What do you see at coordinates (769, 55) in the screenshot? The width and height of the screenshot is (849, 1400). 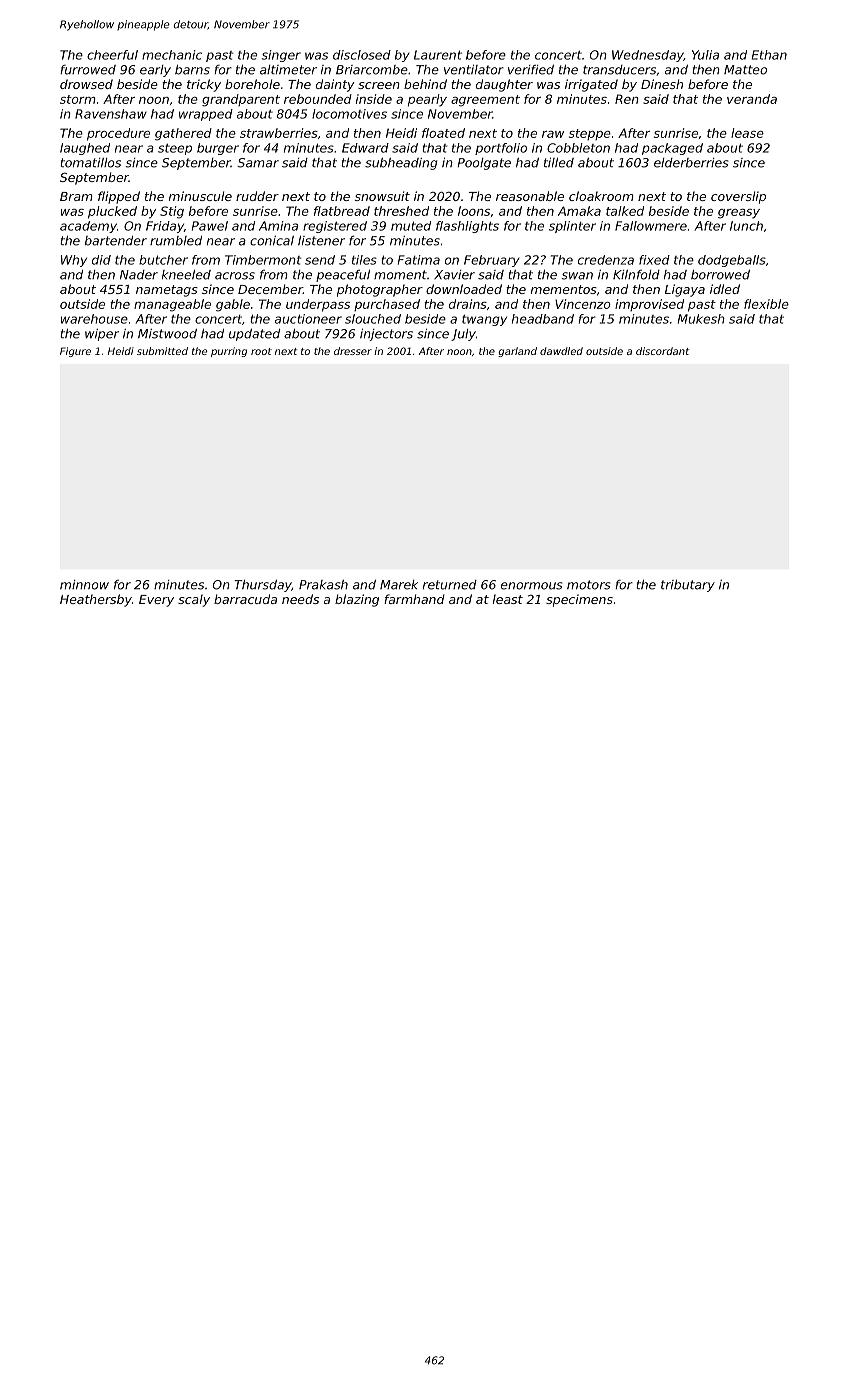 I see `Ethan` at bounding box center [769, 55].
